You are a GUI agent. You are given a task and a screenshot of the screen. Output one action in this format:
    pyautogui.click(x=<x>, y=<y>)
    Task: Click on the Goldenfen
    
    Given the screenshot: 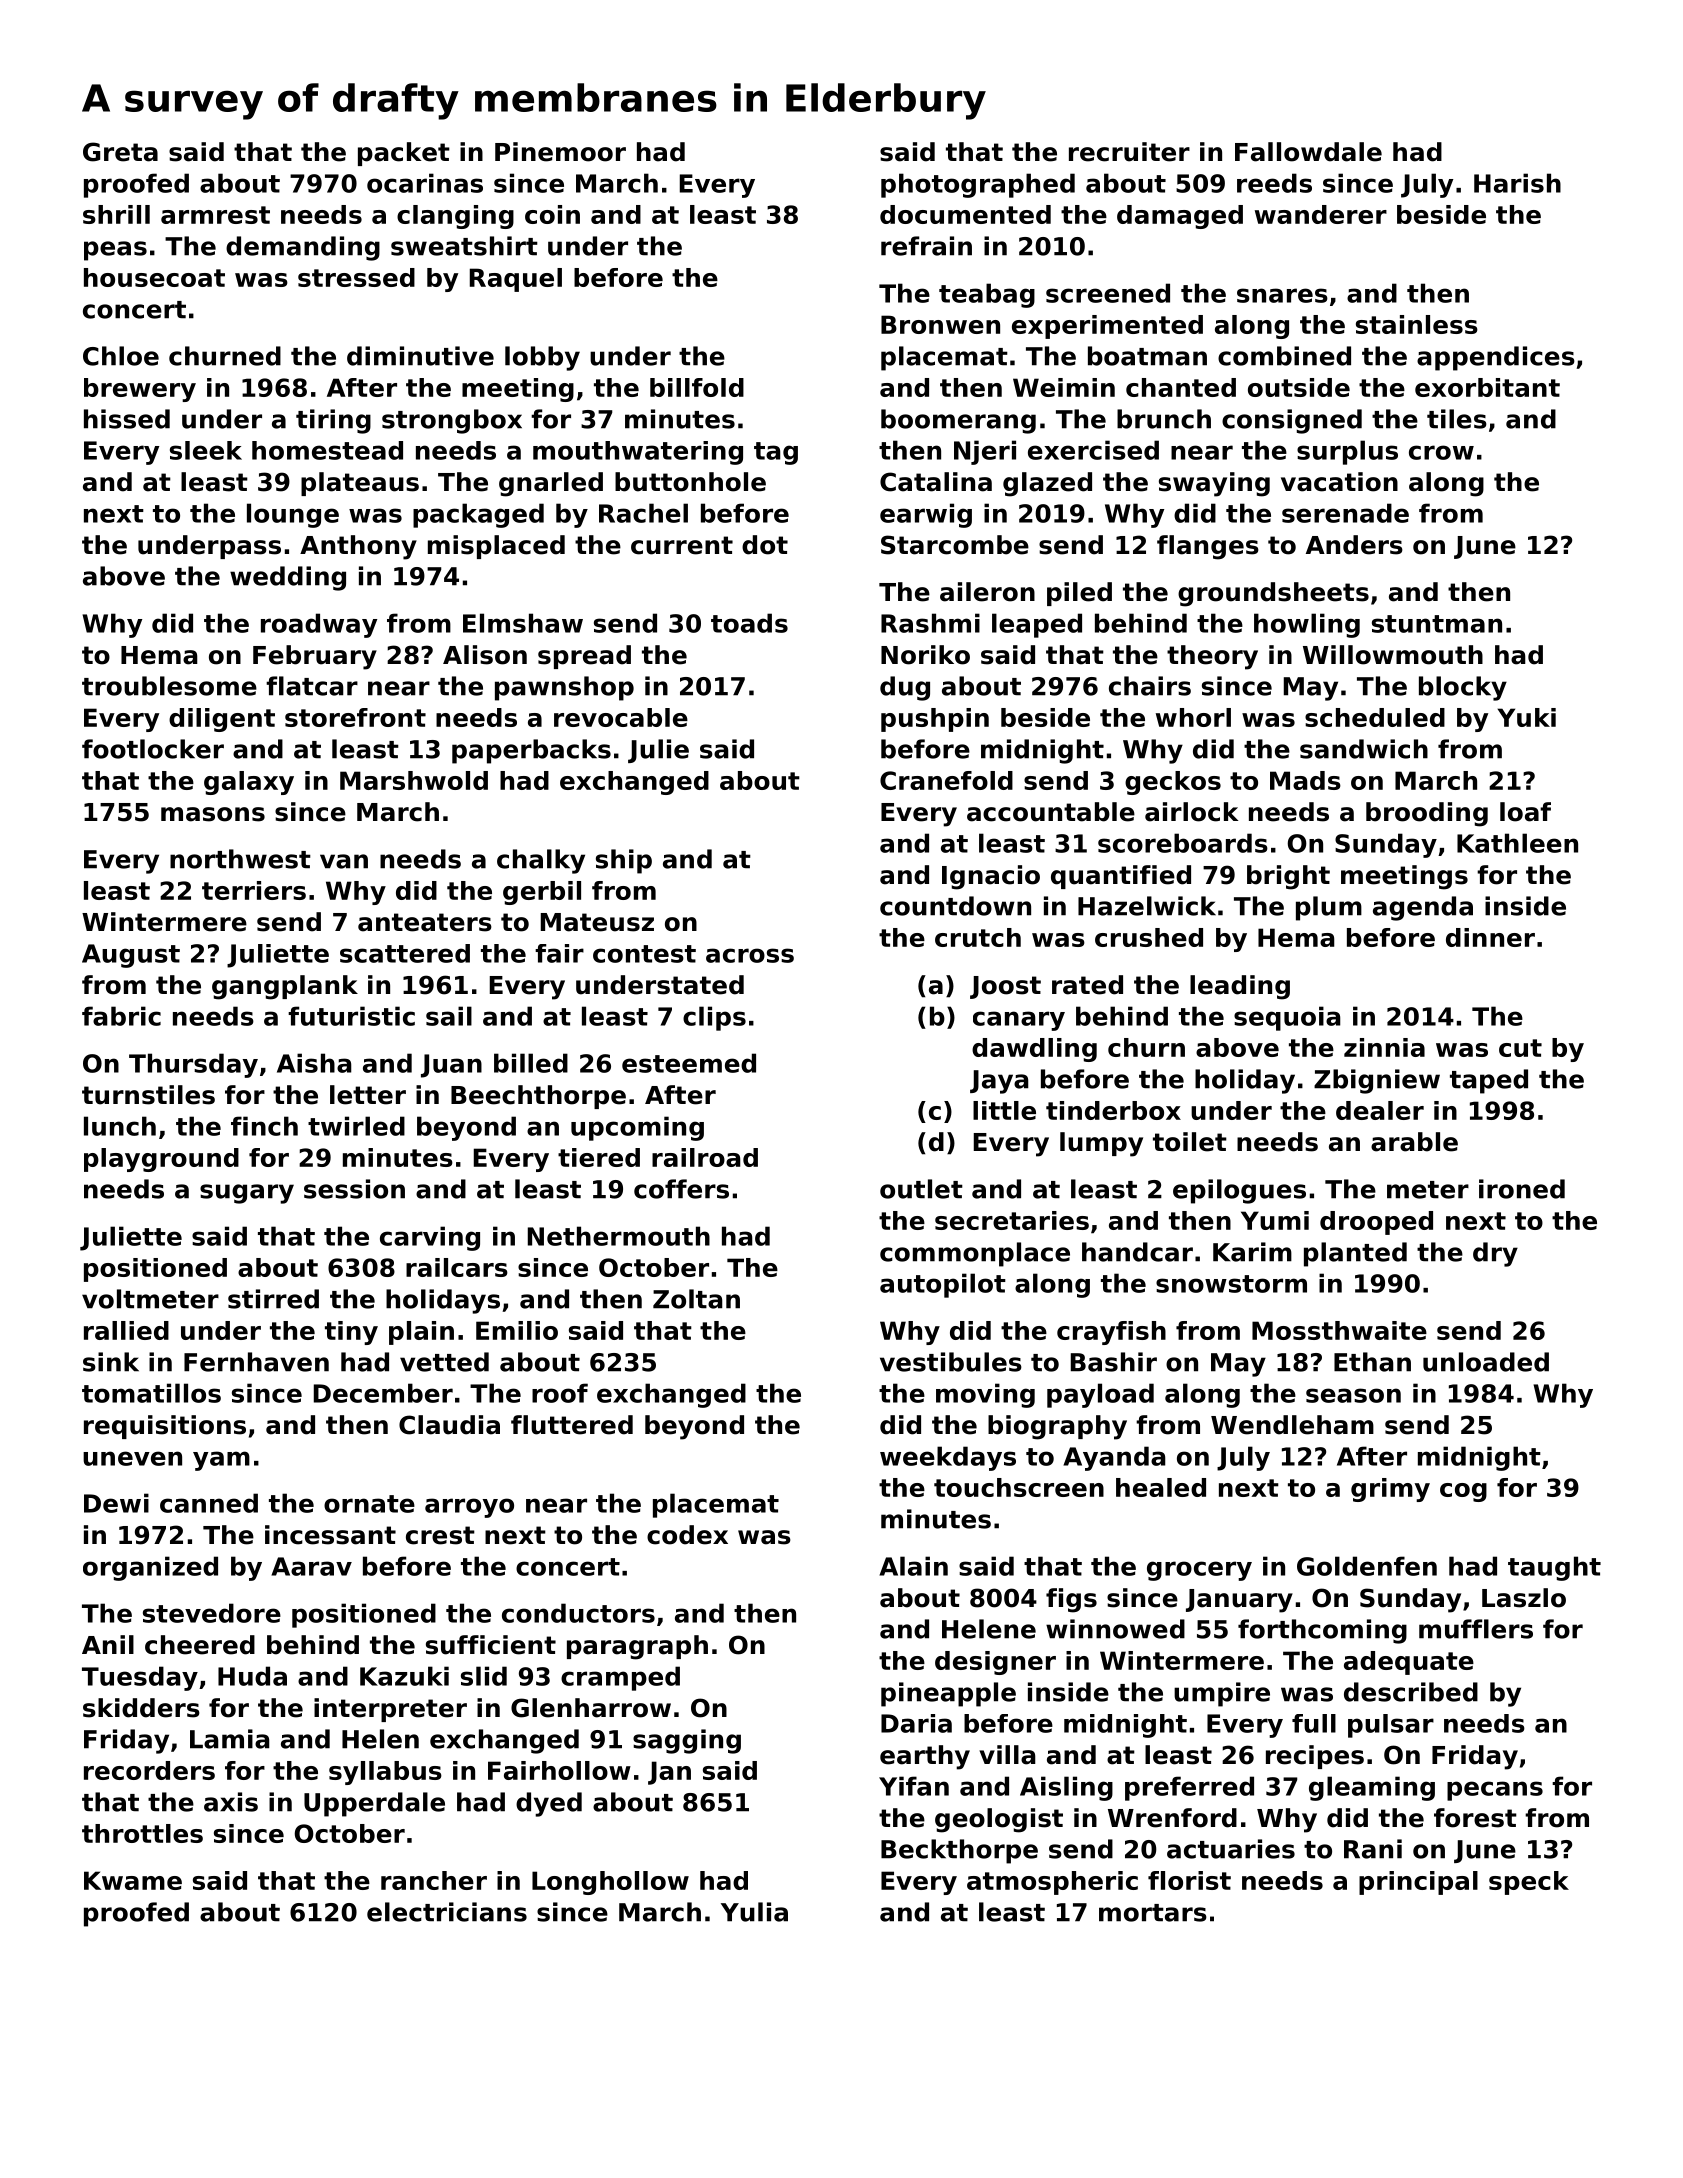 What is the action you would take?
    pyautogui.click(x=1367, y=1566)
